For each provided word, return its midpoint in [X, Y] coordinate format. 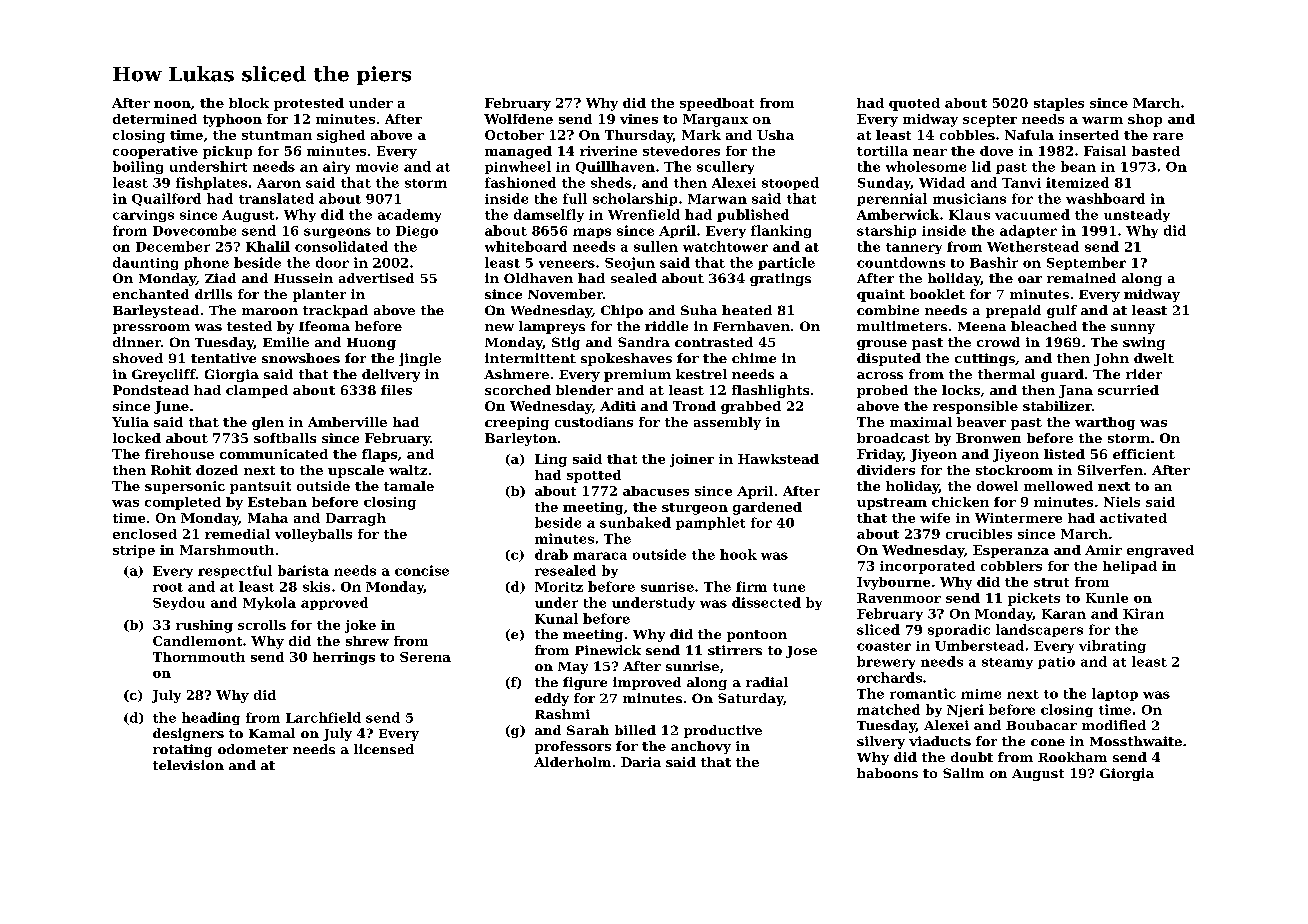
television [188, 765]
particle [786, 263]
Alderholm [572, 762]
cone [1048, 742]
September [1086, 263]
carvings [143, 216]
